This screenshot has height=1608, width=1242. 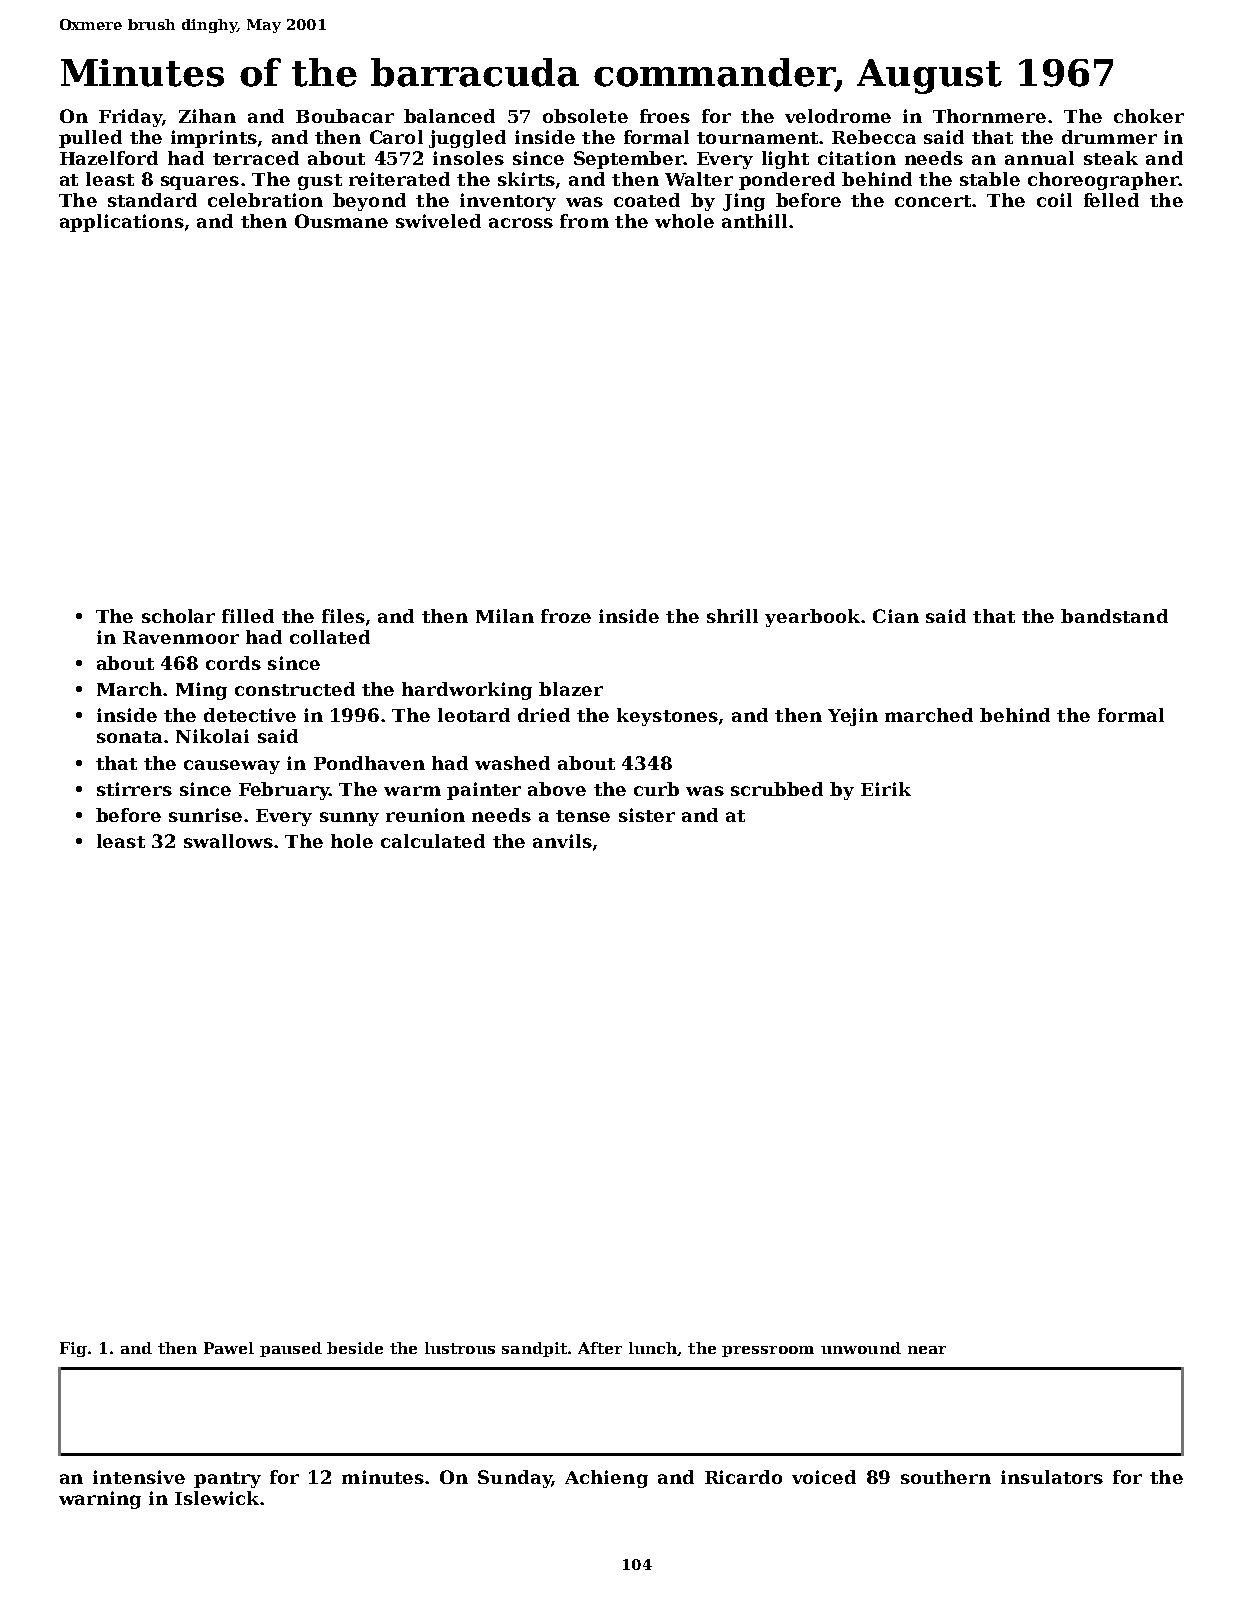 I want to click on across, so click(x=521, y=223).
